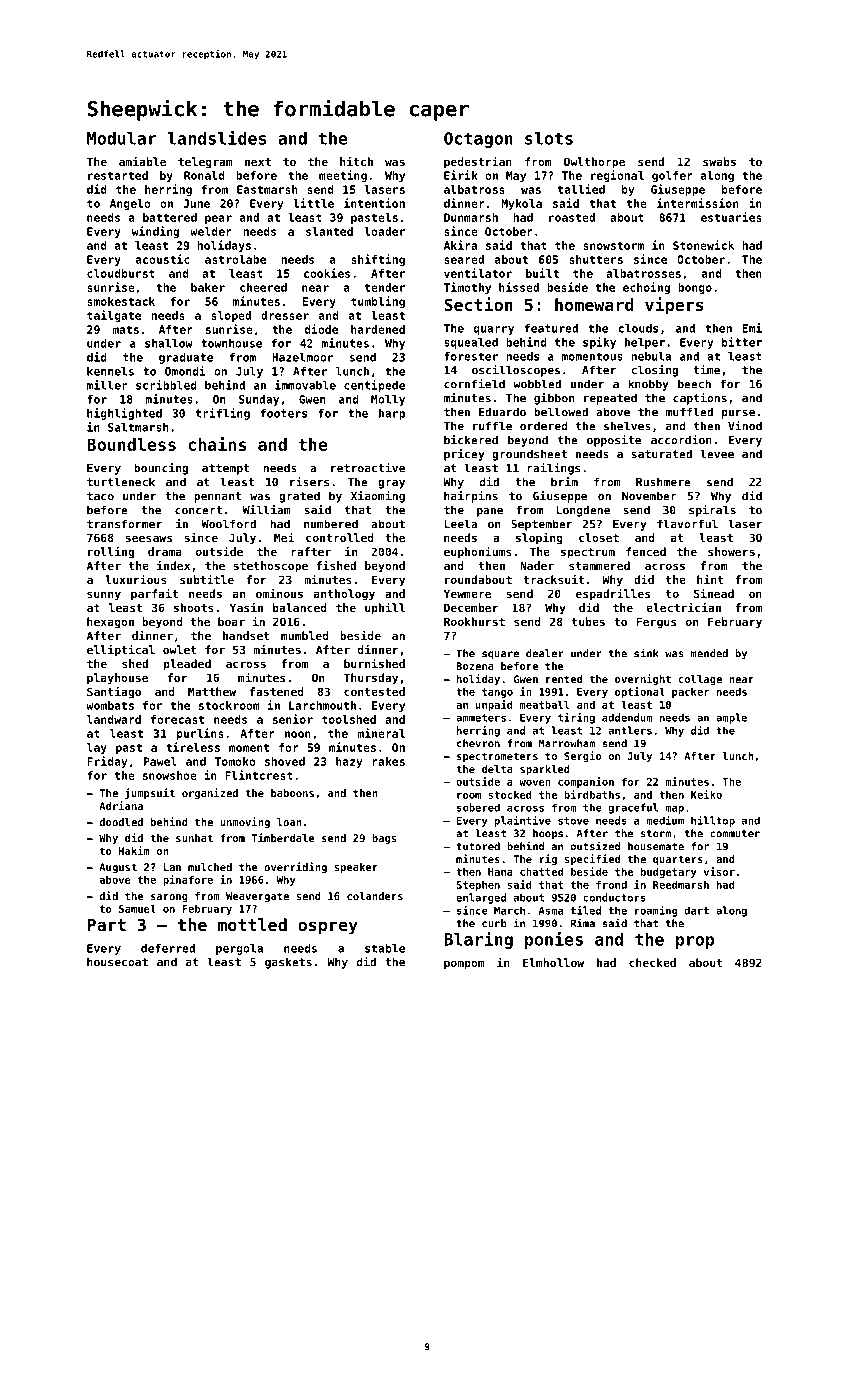  I want to click on stable, so click(385, 948).
